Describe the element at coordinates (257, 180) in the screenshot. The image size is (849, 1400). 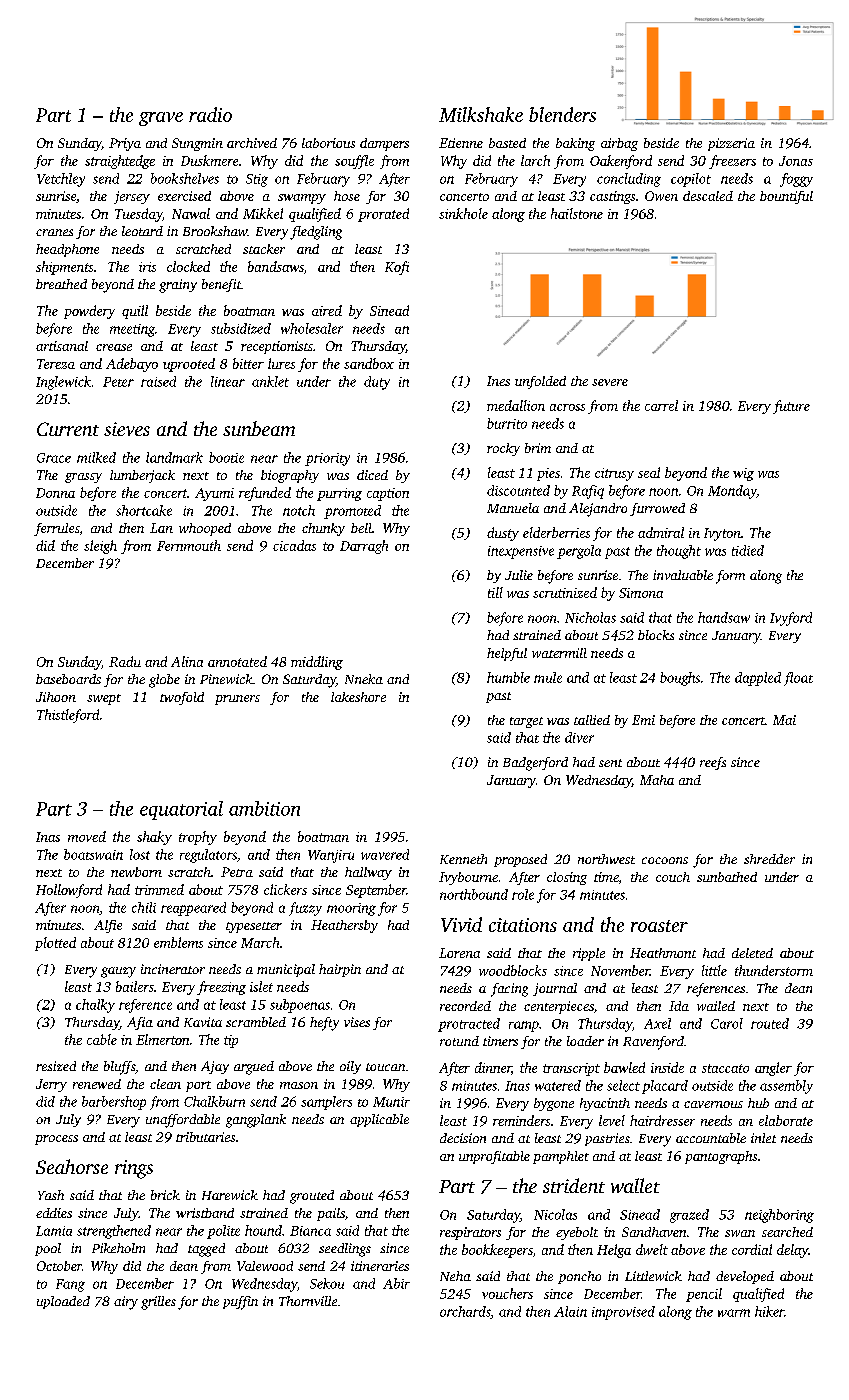
I see `Stig` at that location.
